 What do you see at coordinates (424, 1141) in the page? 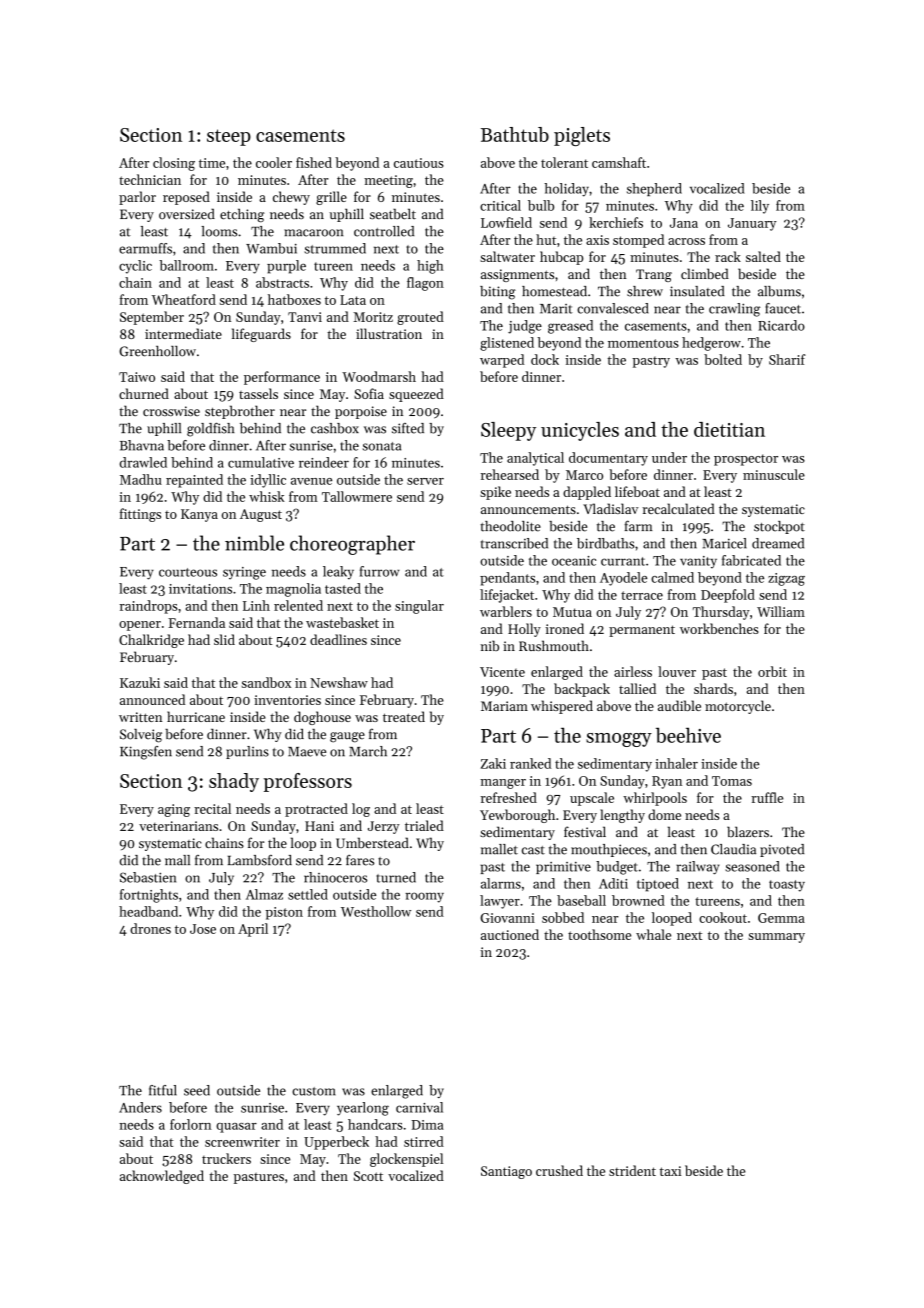
I see `stirred` at bounding box center [424, 1141].
